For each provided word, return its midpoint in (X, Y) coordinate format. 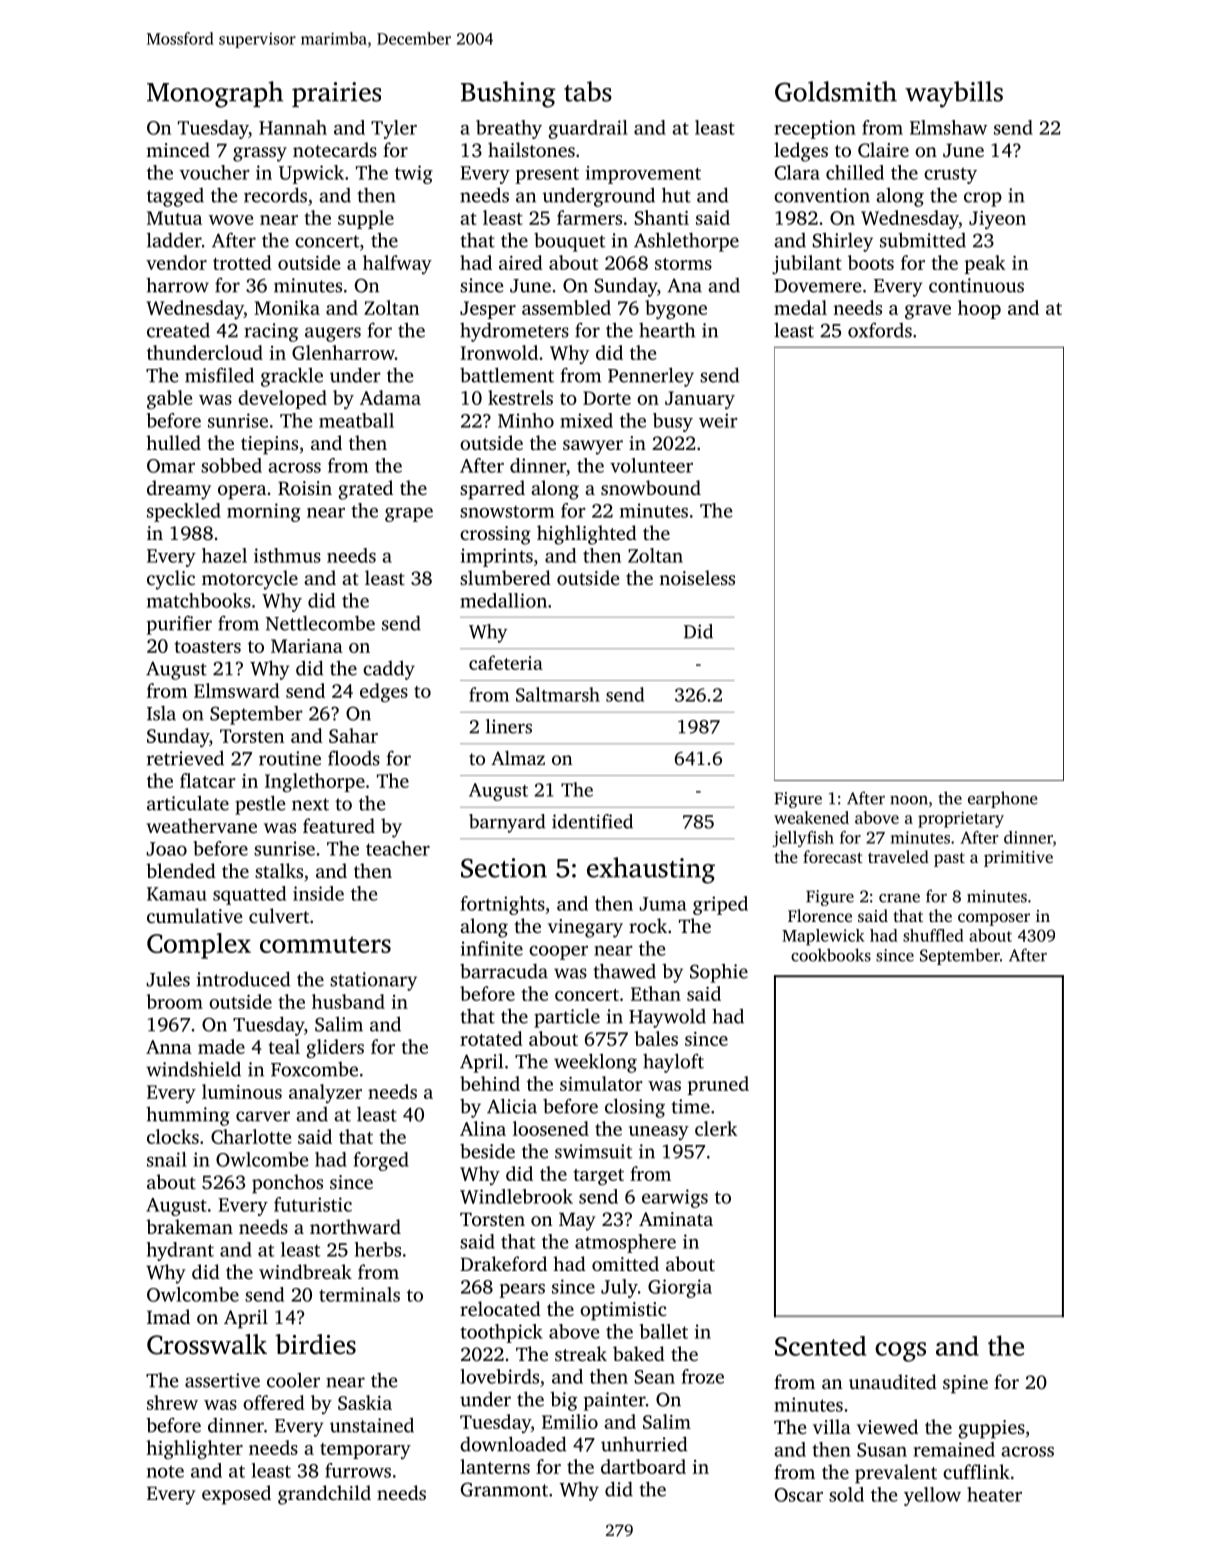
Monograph (215, 94)
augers (333, 334)
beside (487, 1151)
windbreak (305, 1271)
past (949, 860)
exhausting (651, 870)
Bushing (508, 94)
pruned (718, 1085)
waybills (954, 94)
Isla (161, 713)
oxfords (880, 330)
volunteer (651, 465)
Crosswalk (207, 1344)
